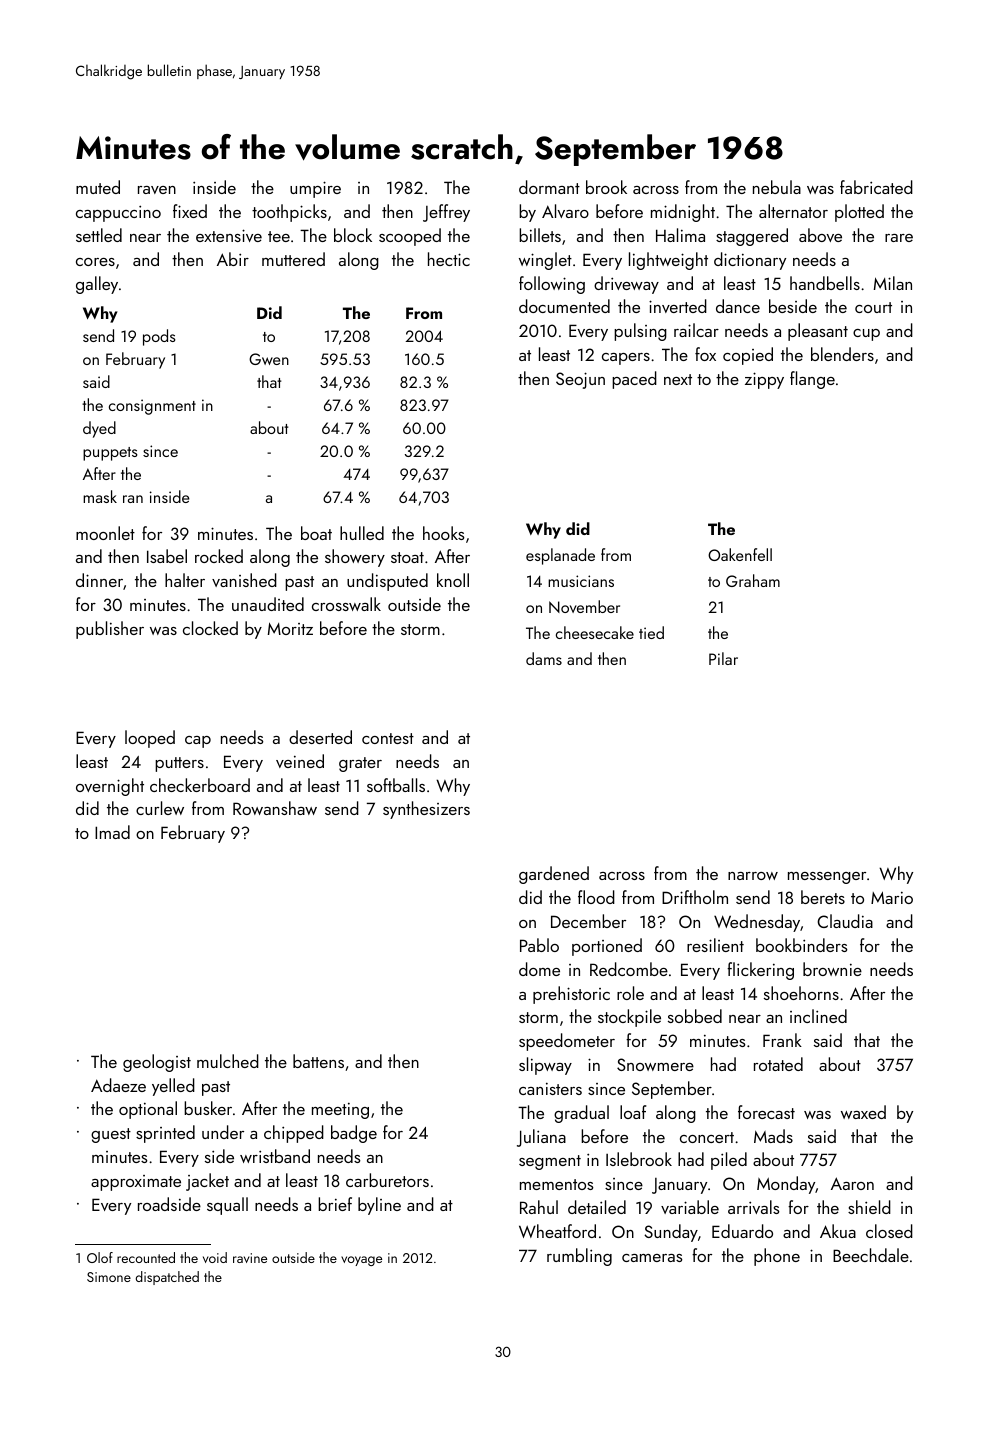  I want to click on void, so click(215, 1257).
